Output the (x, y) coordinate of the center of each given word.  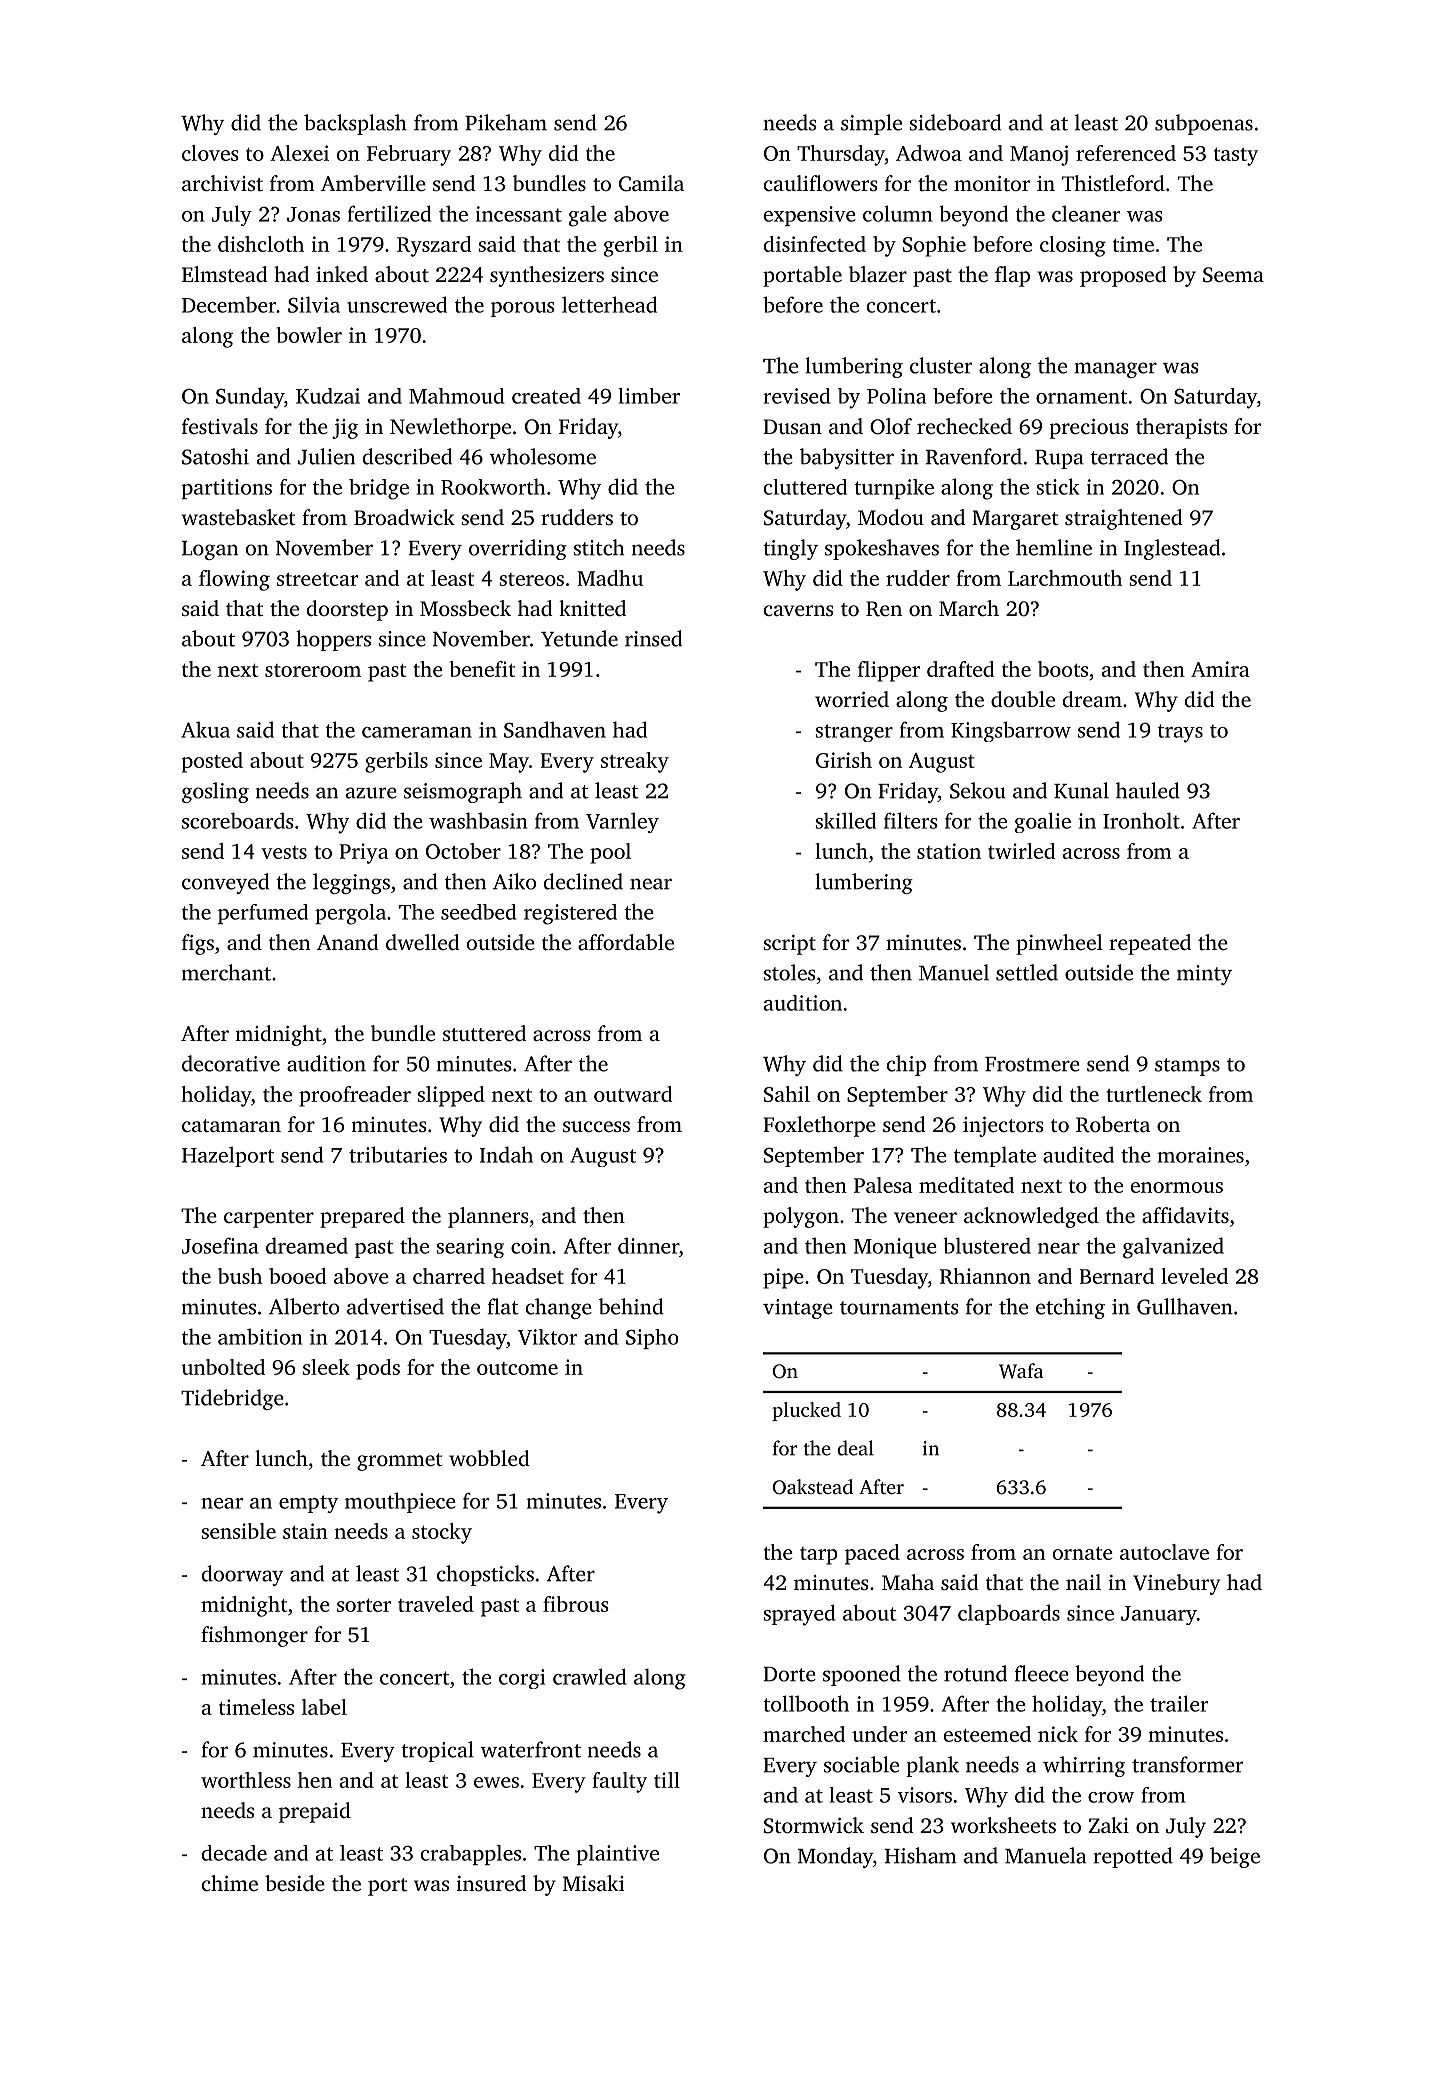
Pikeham (506, 122)
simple (871, 124)
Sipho (652, 1339)
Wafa (1021, 1371)
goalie (1043, 822)
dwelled (423, 942)
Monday (835, 1857)
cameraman (417, 732)
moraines (1201, 1155)
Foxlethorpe (819, 1126)
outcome (517, 1368)
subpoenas (1204, 124)
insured (491, 1883)
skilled (845, 820)
